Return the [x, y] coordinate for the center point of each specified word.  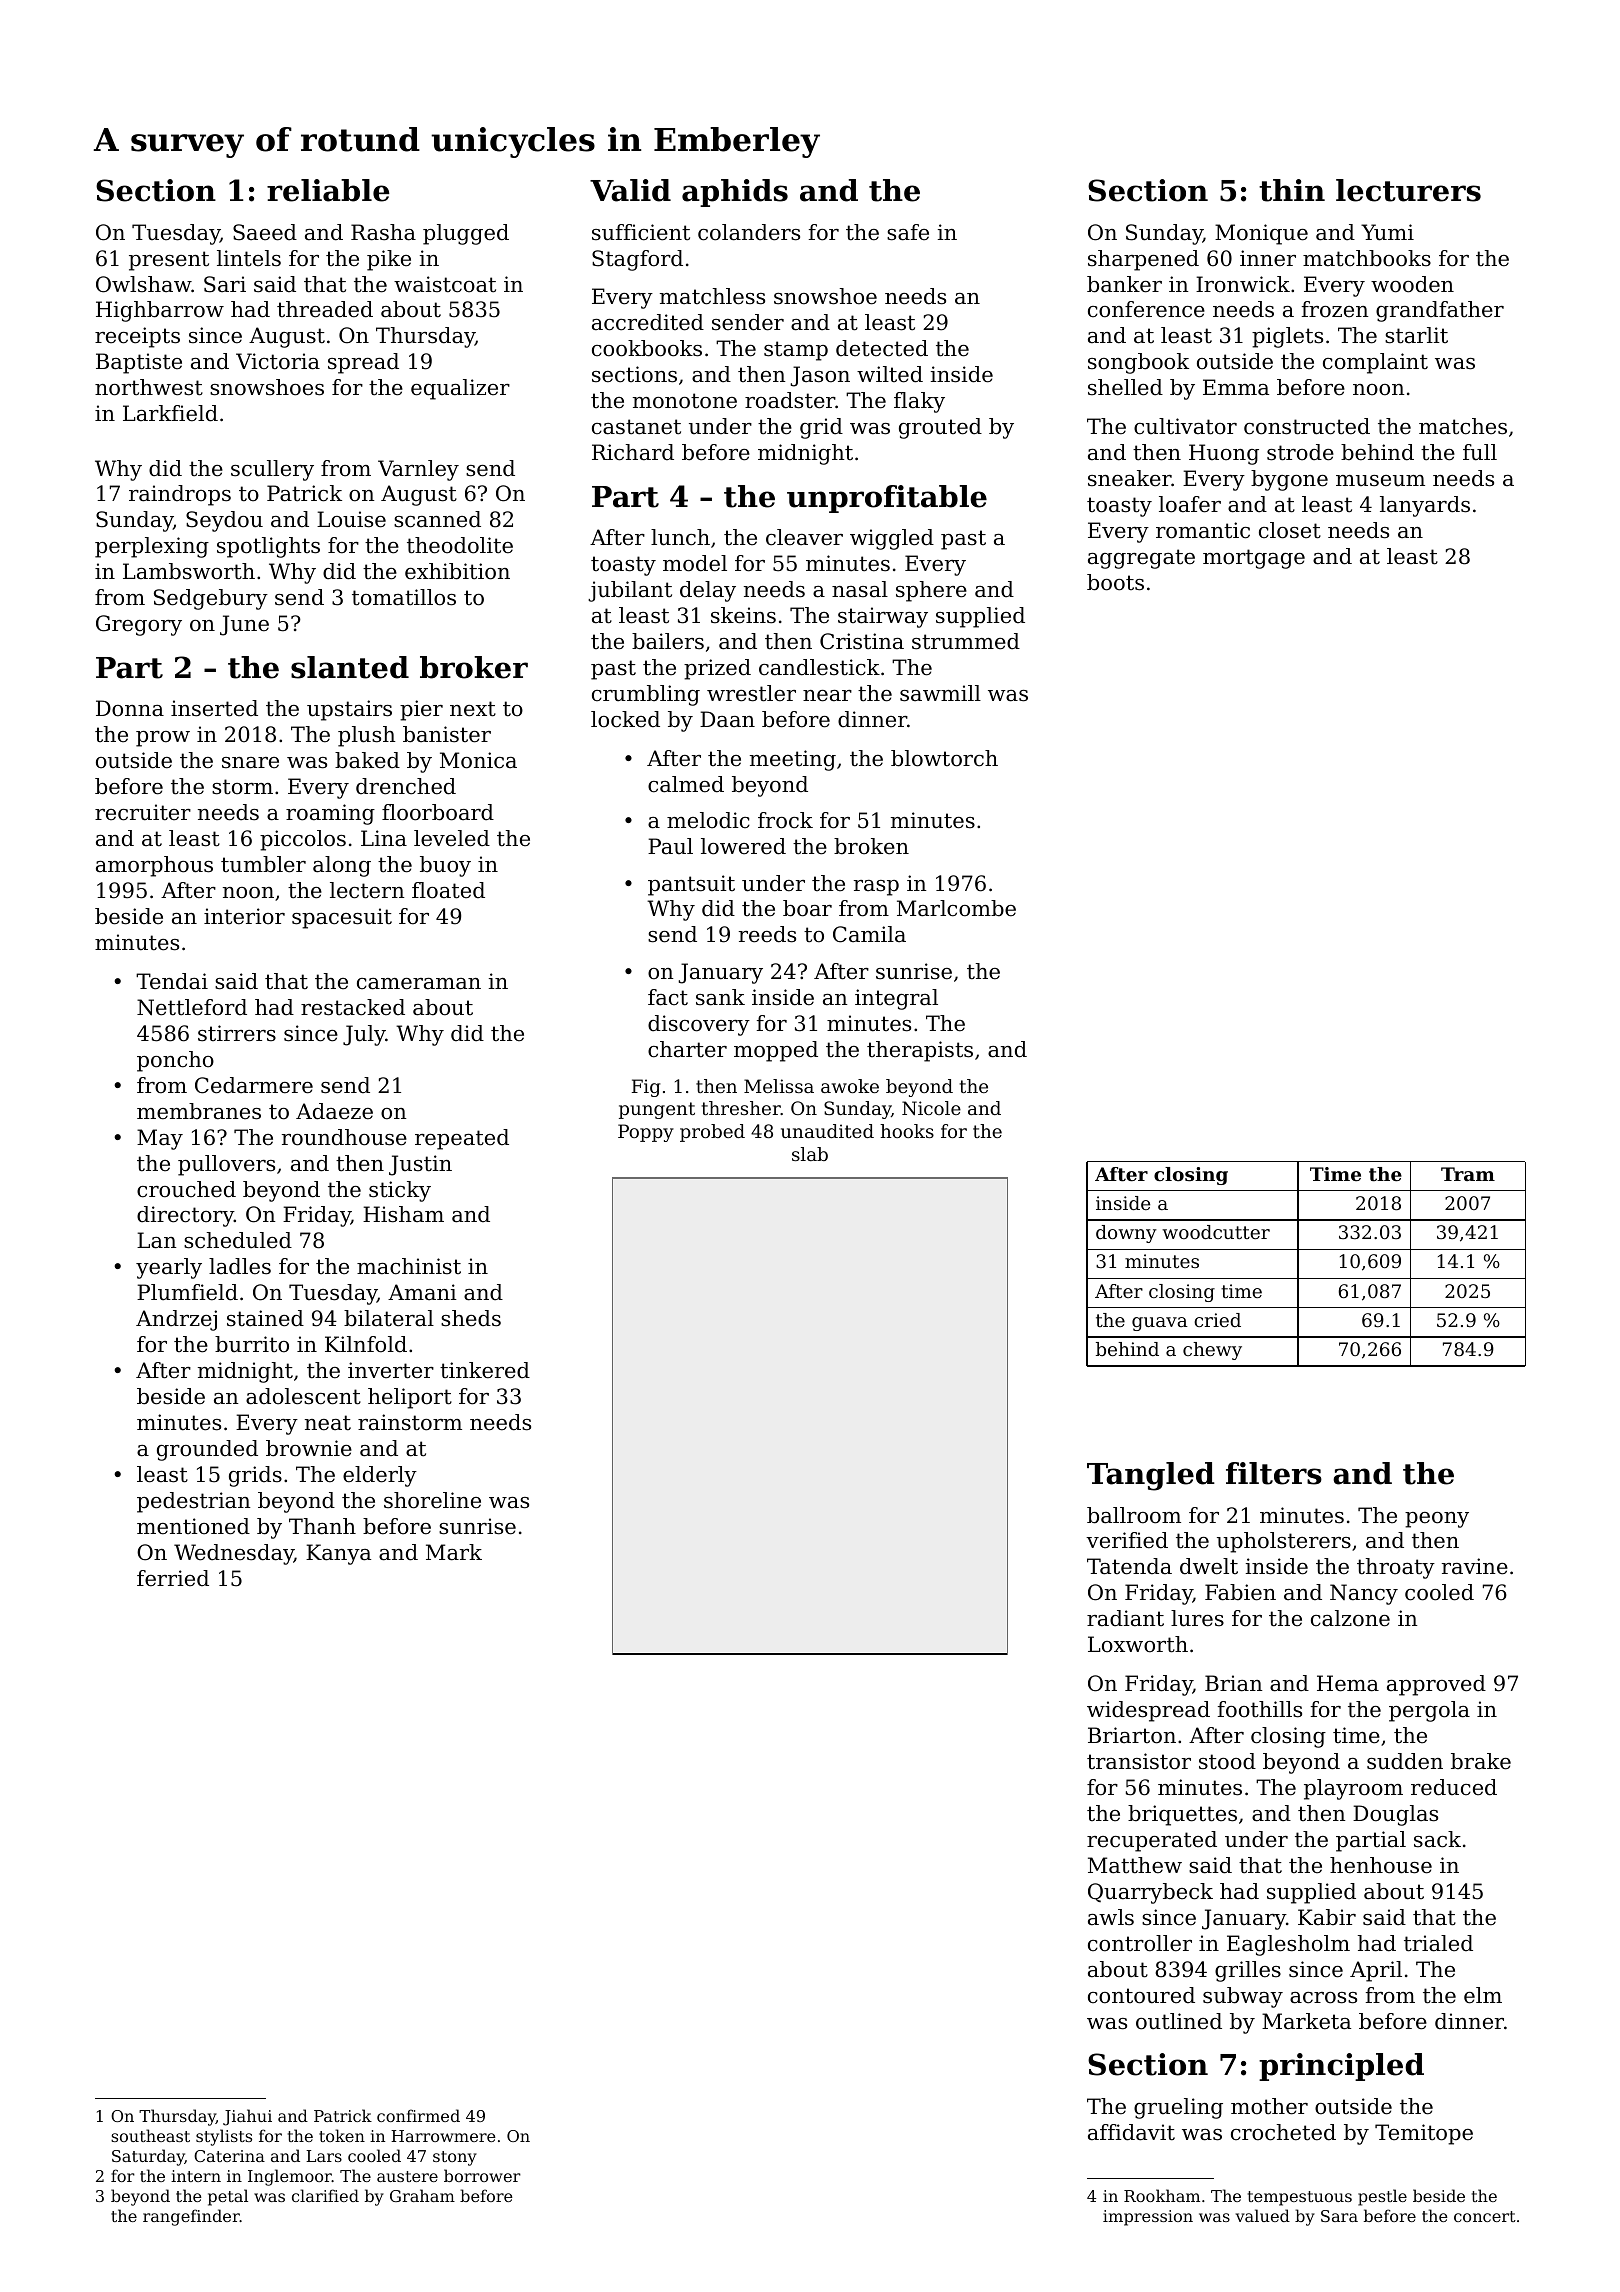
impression [1148, 2218]
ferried [173, 1578]
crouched [186, 1189]
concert [1485, 2216]
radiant [1125, 1618]
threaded [325, 309]
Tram [1468, 1174]
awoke [850, 1086]
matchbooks [1367, 258]
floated [448, 890]
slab [810, 1154]
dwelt [1209, 1566]
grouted [940, 428]
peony [1437, 1520]
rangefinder [191, 2217]
